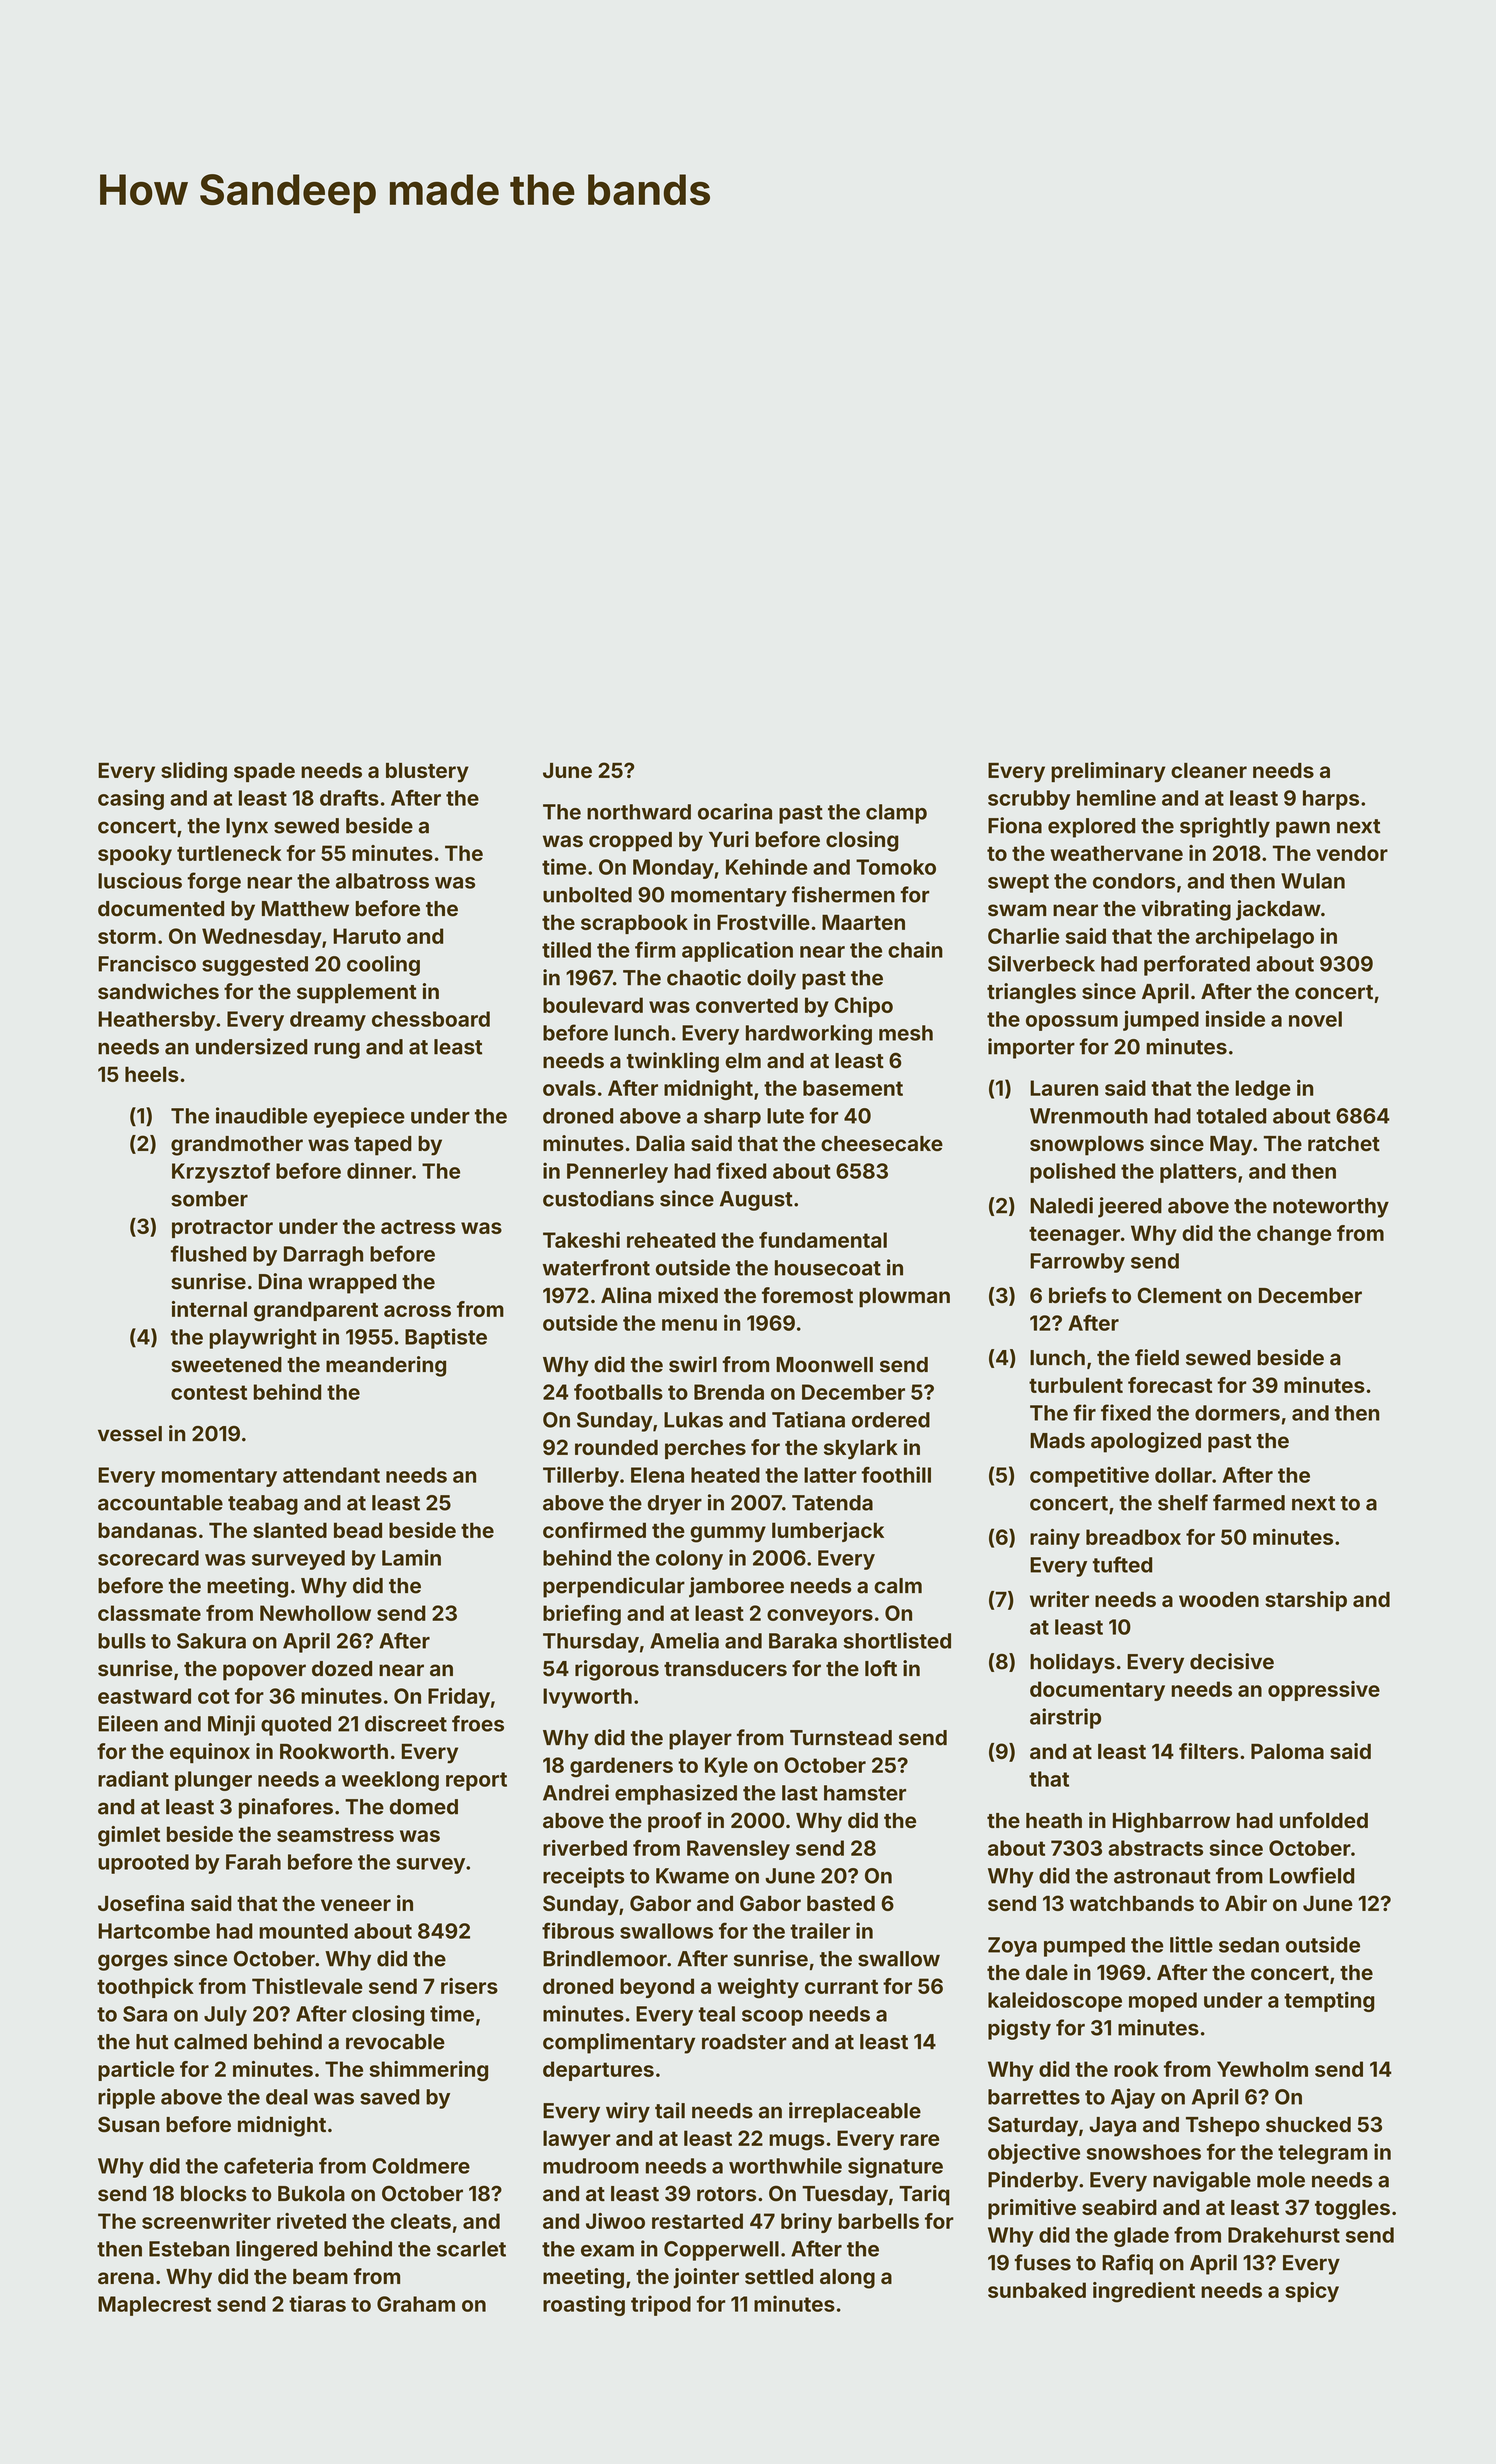  What do you see at coordinates (315, 1613) in the screenshot?
I see `Newhollow` at bounding box center [315, 1613].
